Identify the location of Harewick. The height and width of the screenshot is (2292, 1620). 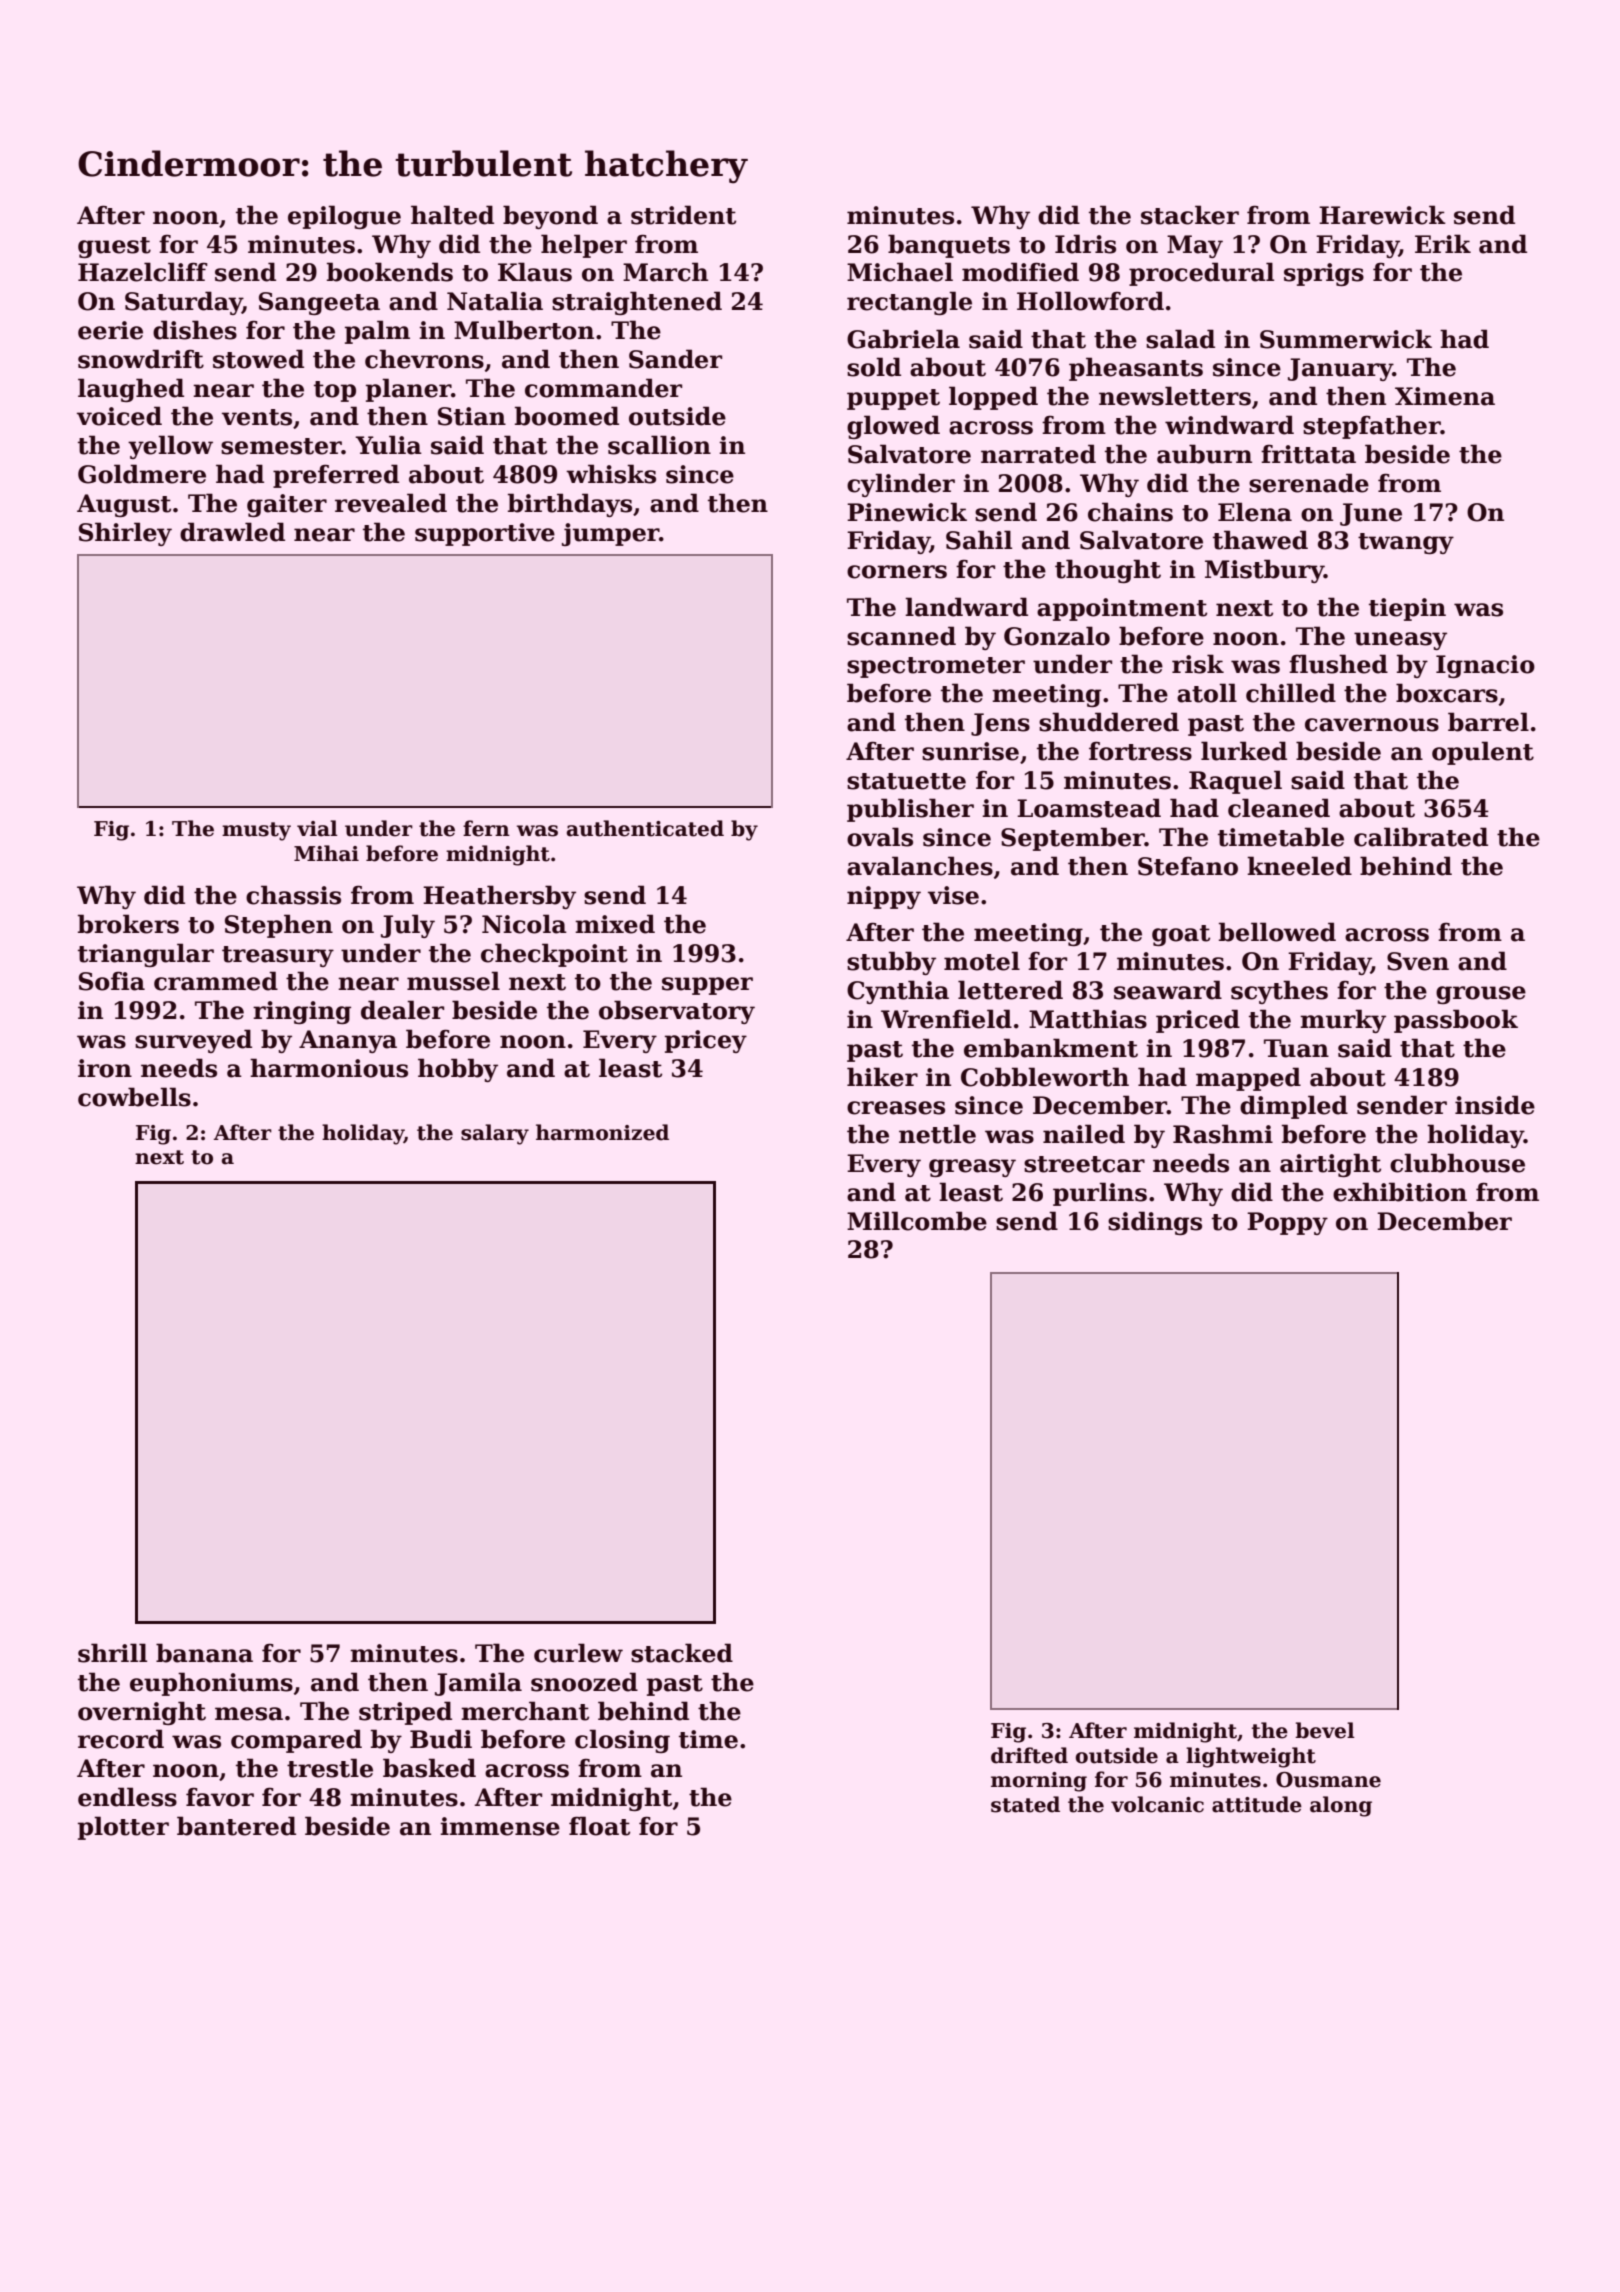
(1382, 215).
